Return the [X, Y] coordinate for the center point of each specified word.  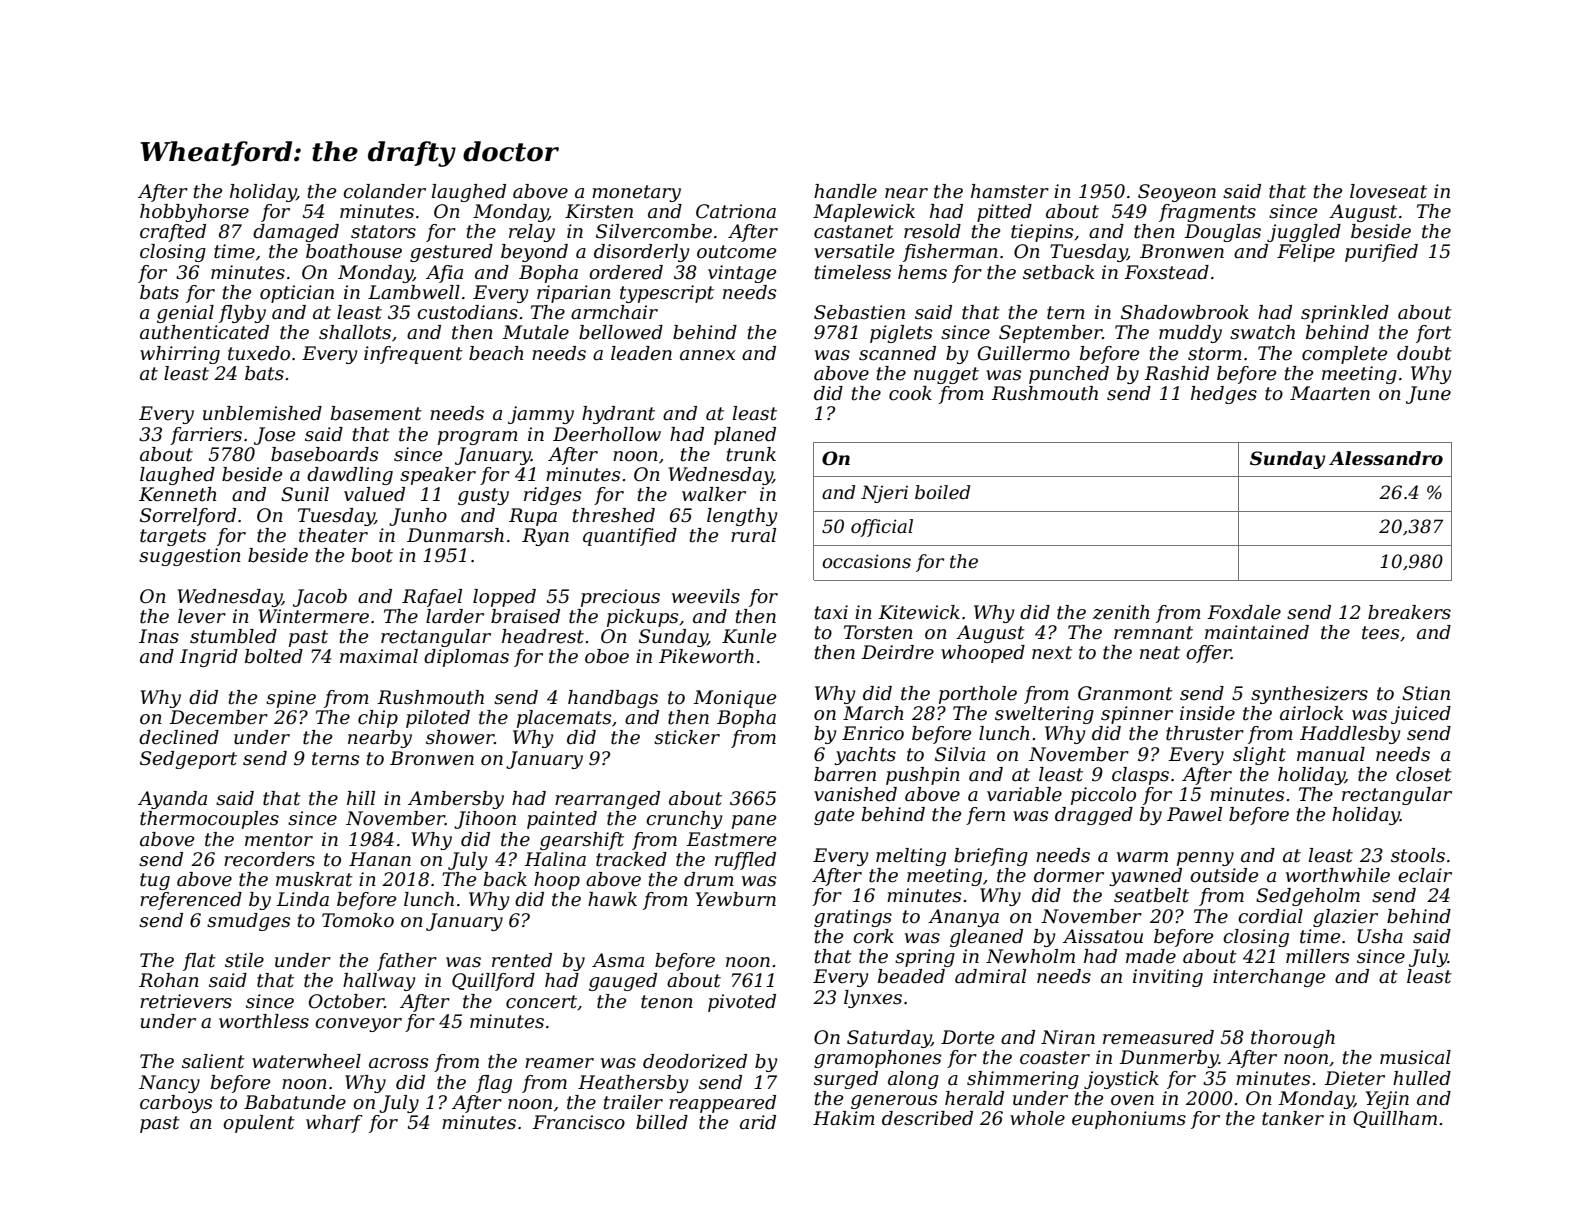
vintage [742, 274]
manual [1331, 754]
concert [541, 1002]
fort [1434, 334]
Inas [159, 636]
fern [985, 816]
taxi [831, 612]
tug [155, 881]
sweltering [1044, 715]
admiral [990, 976]
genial [185, 314]
